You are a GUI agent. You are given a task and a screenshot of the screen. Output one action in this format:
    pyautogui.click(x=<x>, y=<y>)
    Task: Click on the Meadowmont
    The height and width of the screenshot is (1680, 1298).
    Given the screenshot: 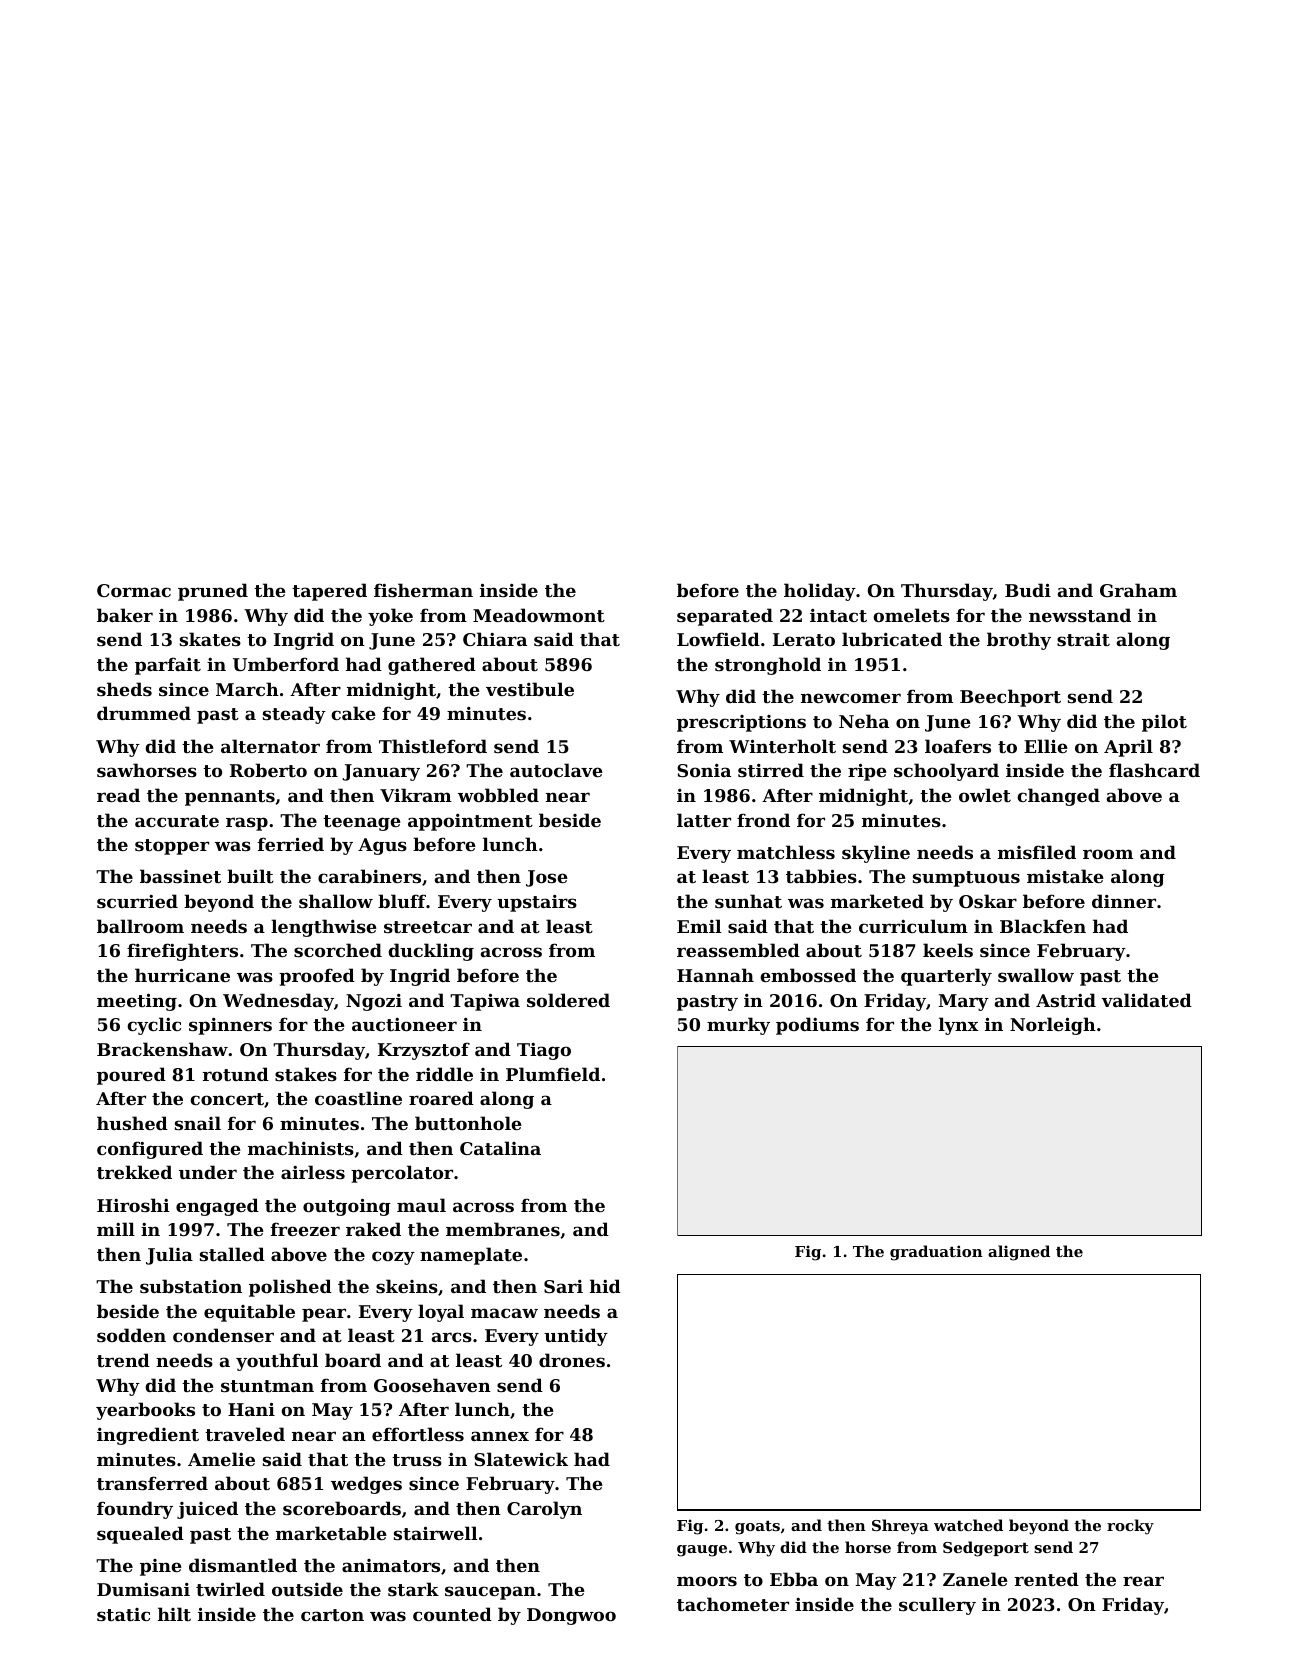 What is the action you would take?
    pyautogui.click(x=539, y=615)
